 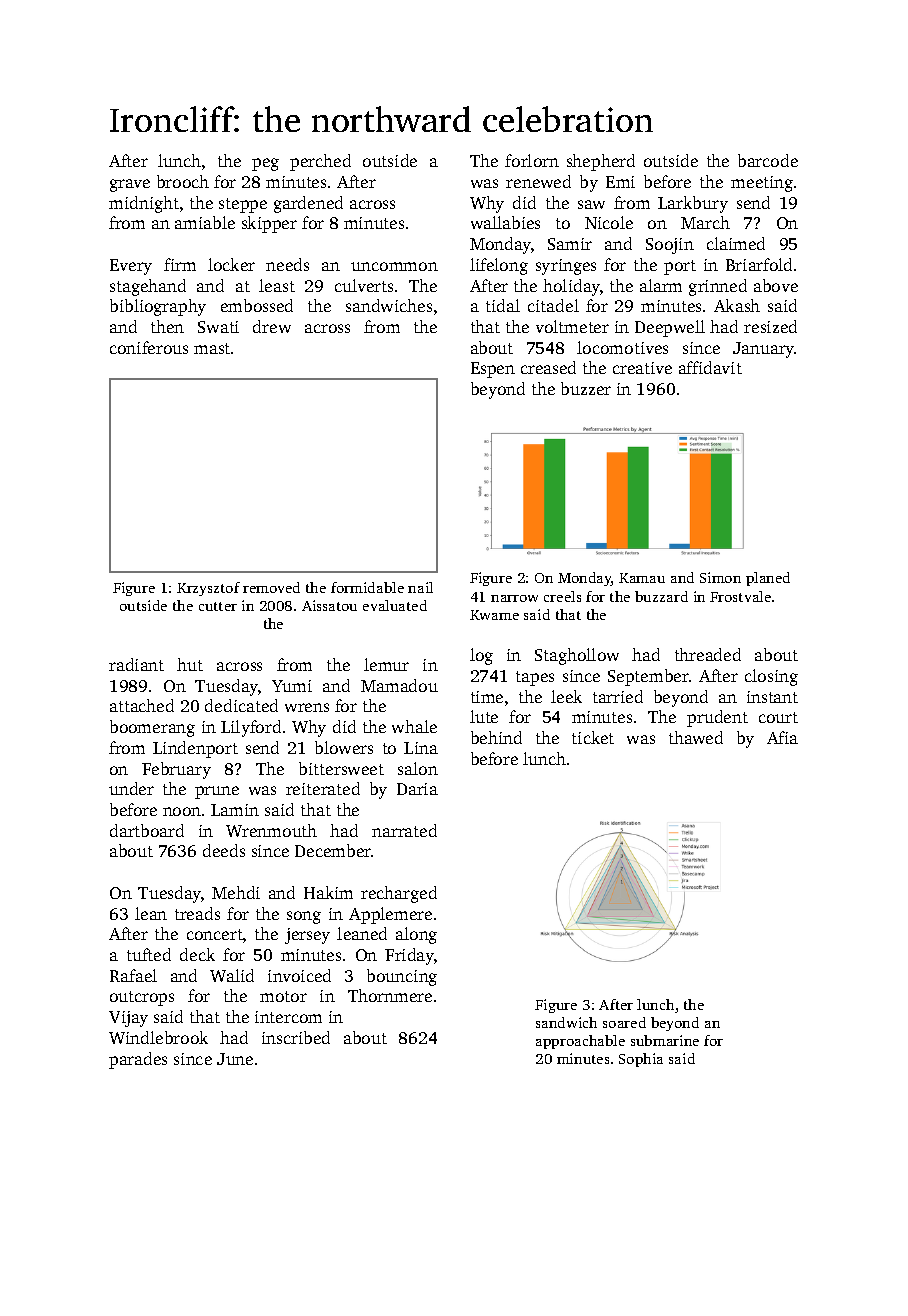 What do you see at coordinates (624, 1022) in the screenshot?
I see `soared` at bounding box center [624, 1022].
